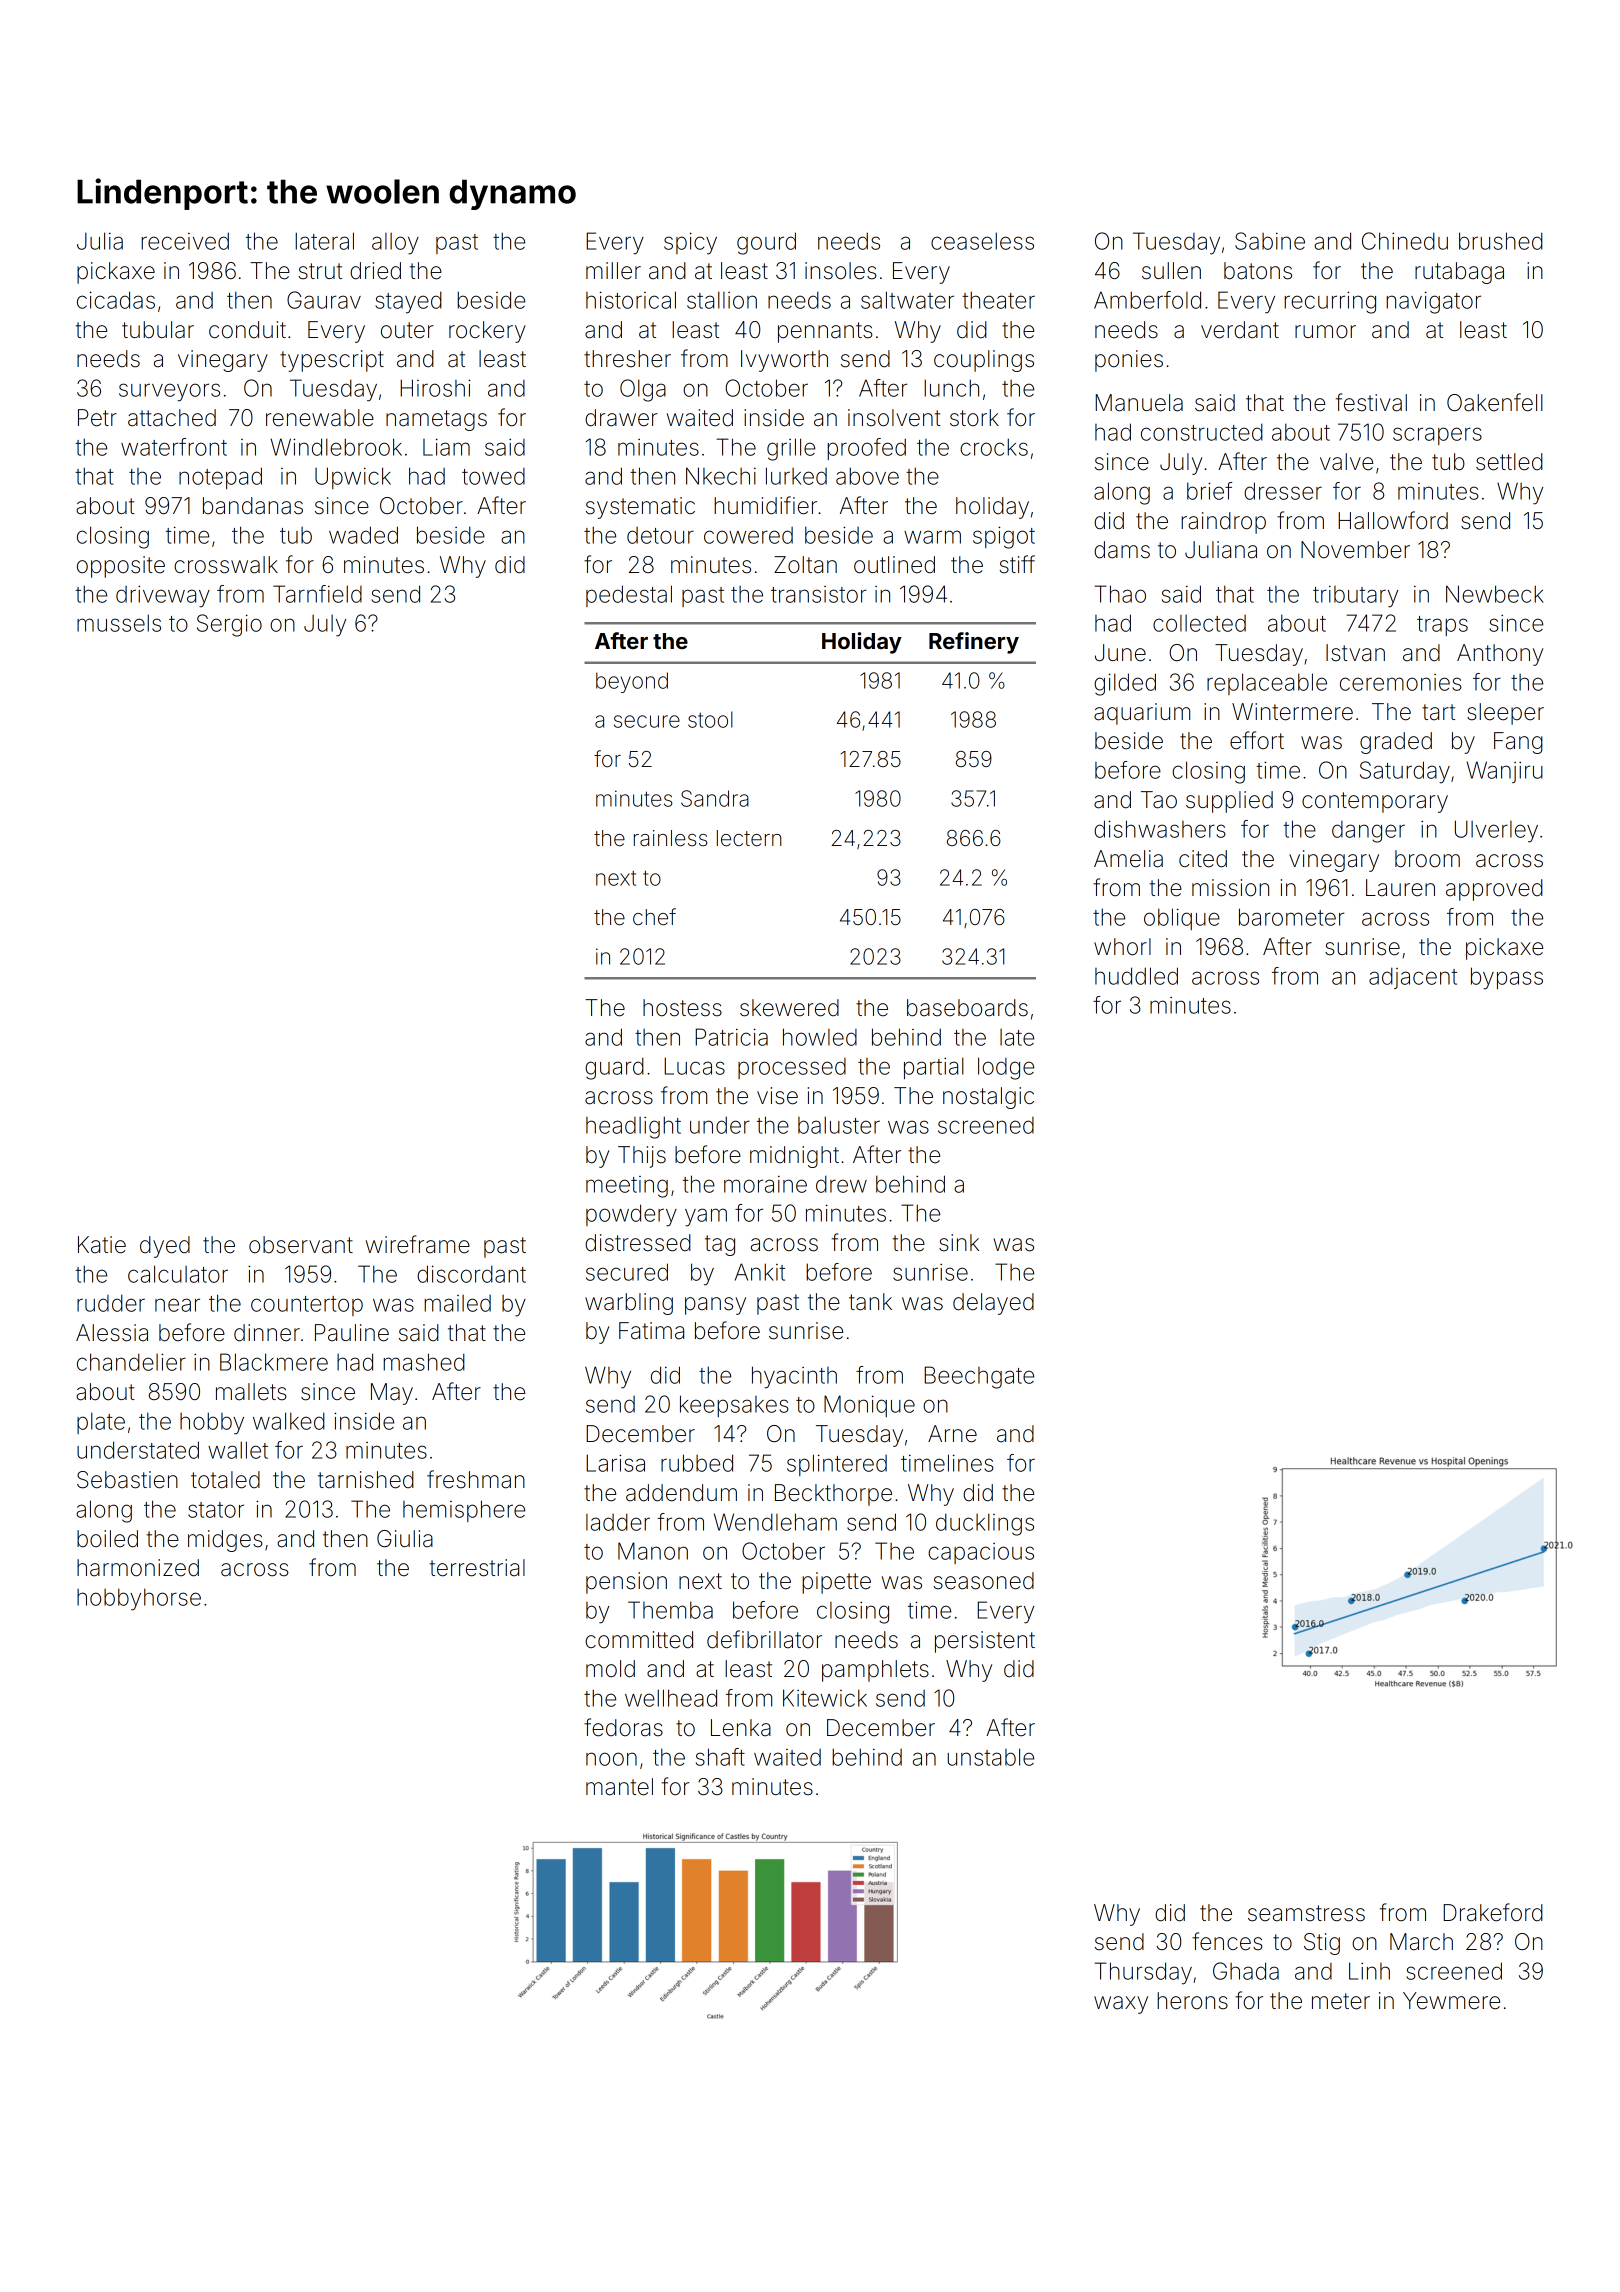  What do you see at coordinates (981, 1553) in the page?
I see `capacious` at bounding box center [981, 1553].
